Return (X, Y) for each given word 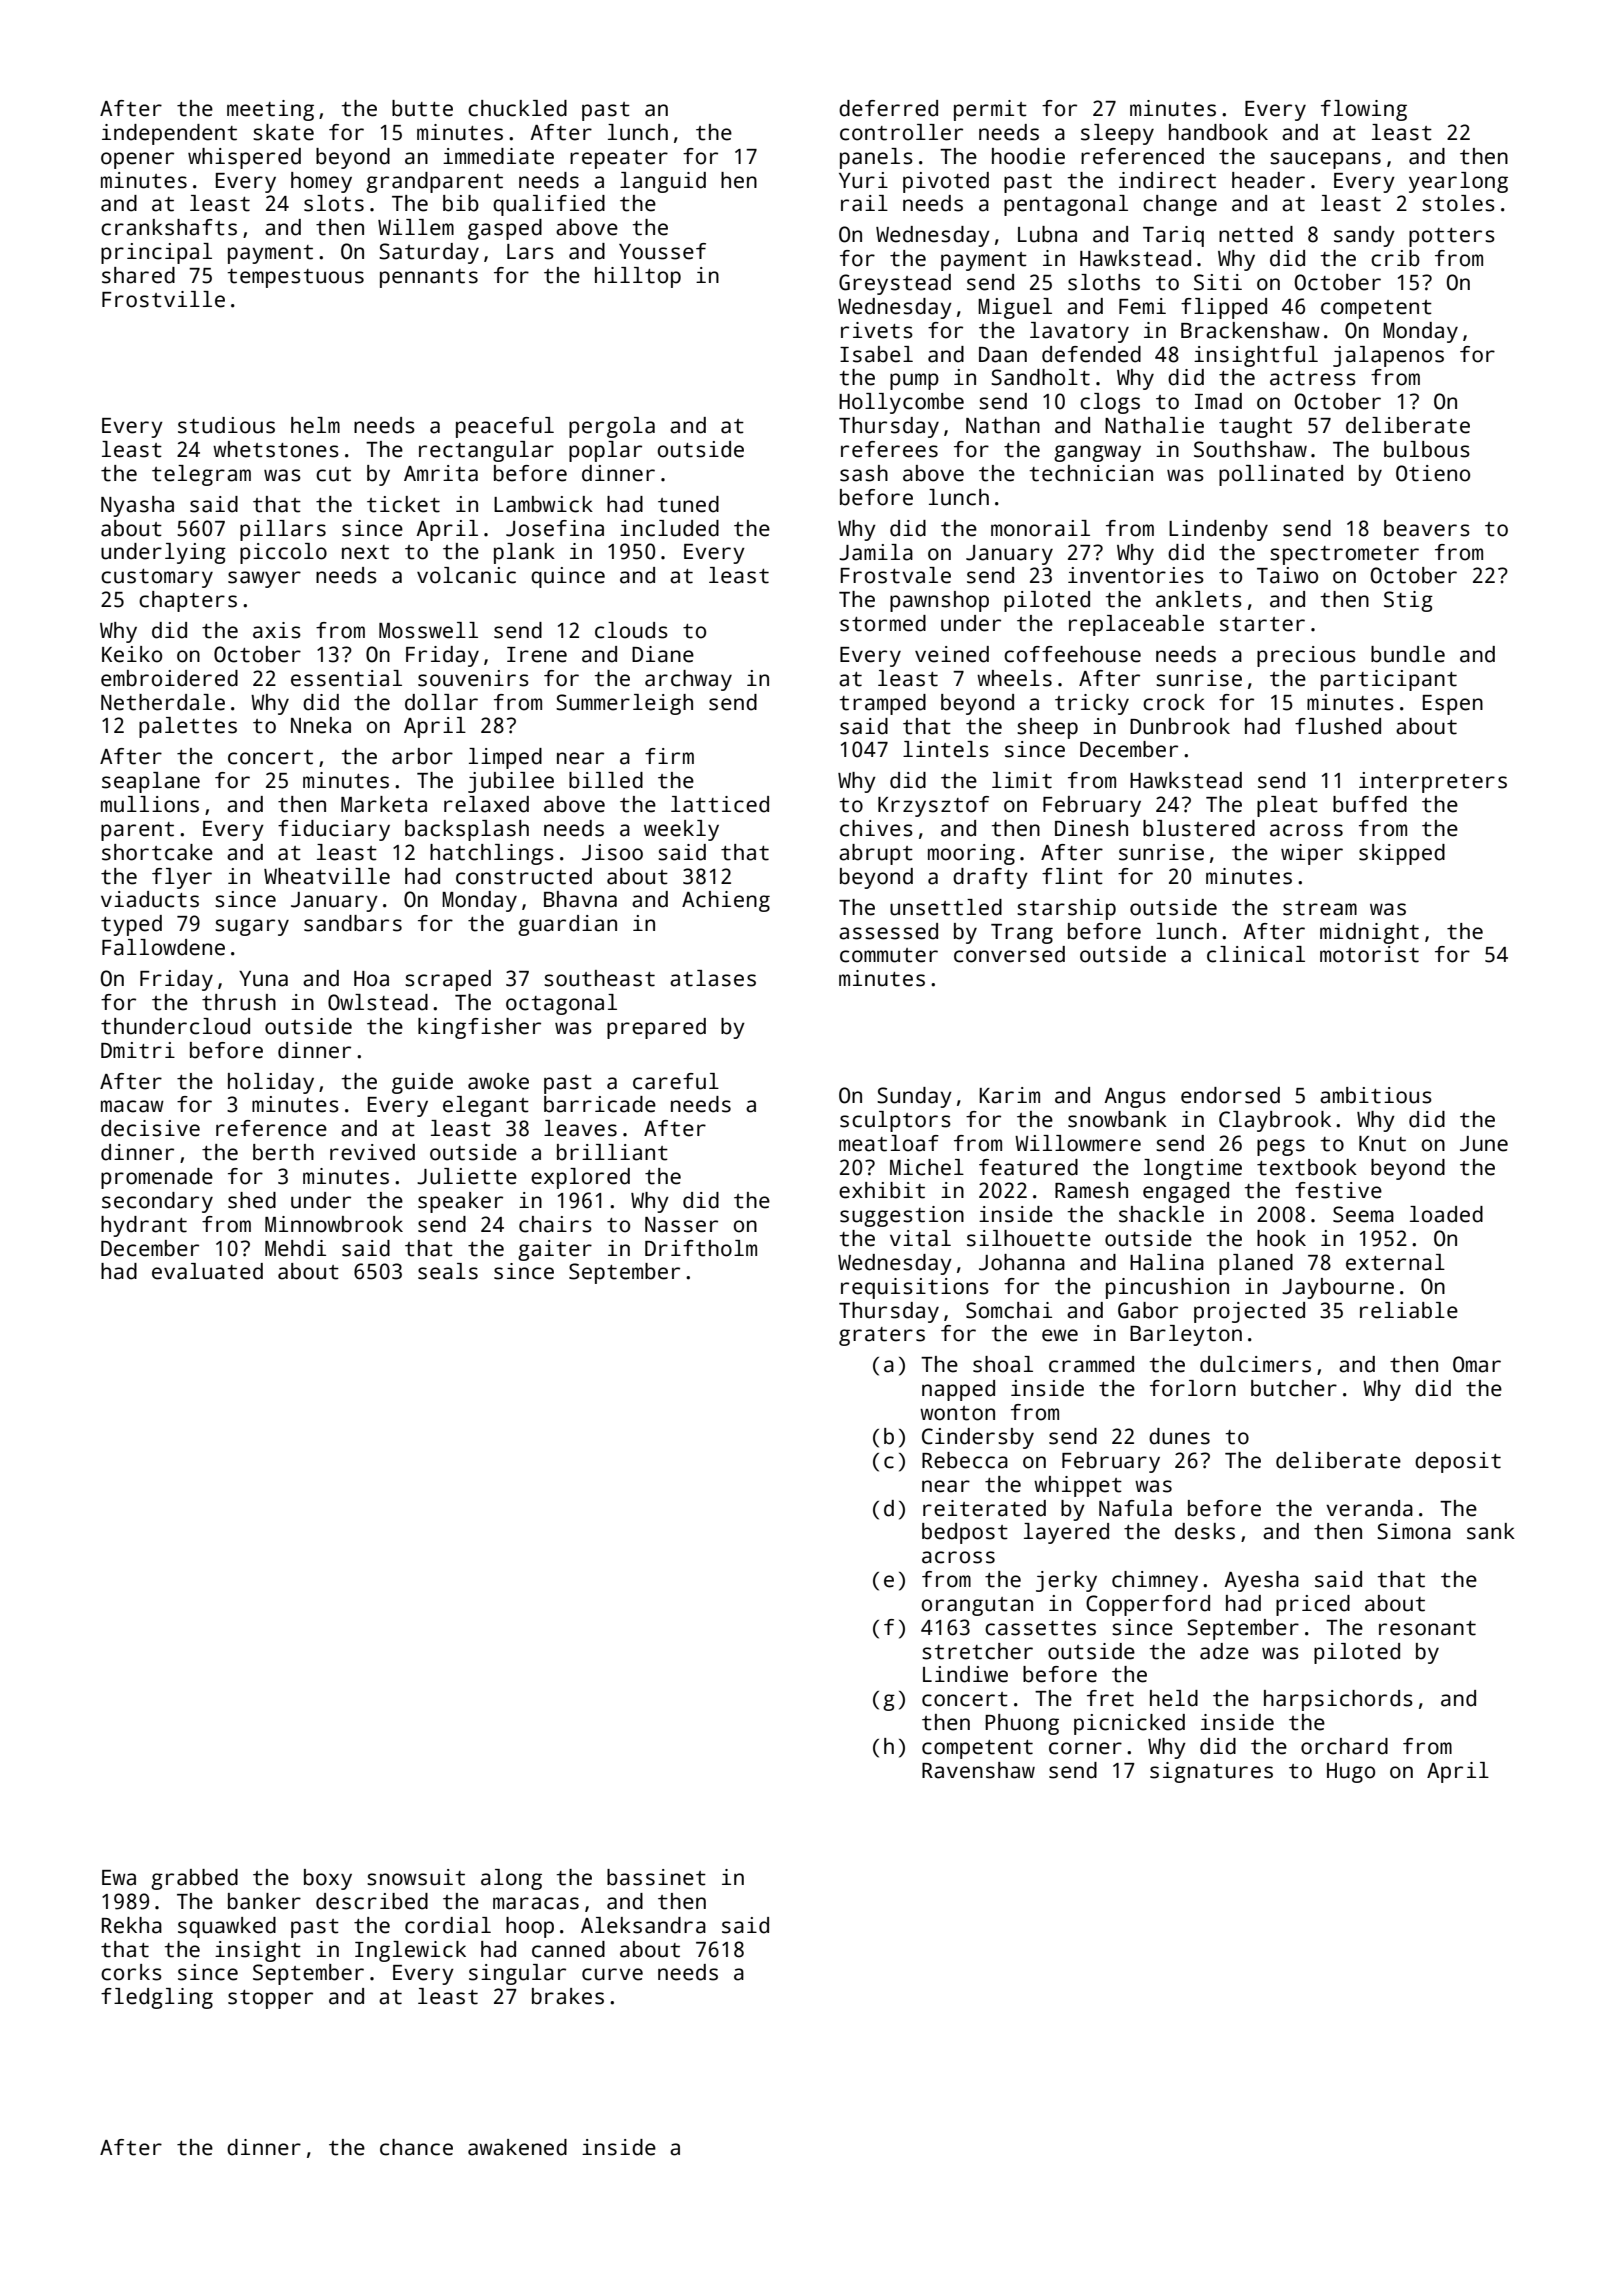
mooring (971, 854)
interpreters (1433, 782)
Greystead (895, 284)
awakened (517, 2147)
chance (416, 2147)
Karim (1009, 1095)
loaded (1446, 1214)
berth (283, 1152)
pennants (429, 278)
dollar (441, 702)
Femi (1142, 306)
